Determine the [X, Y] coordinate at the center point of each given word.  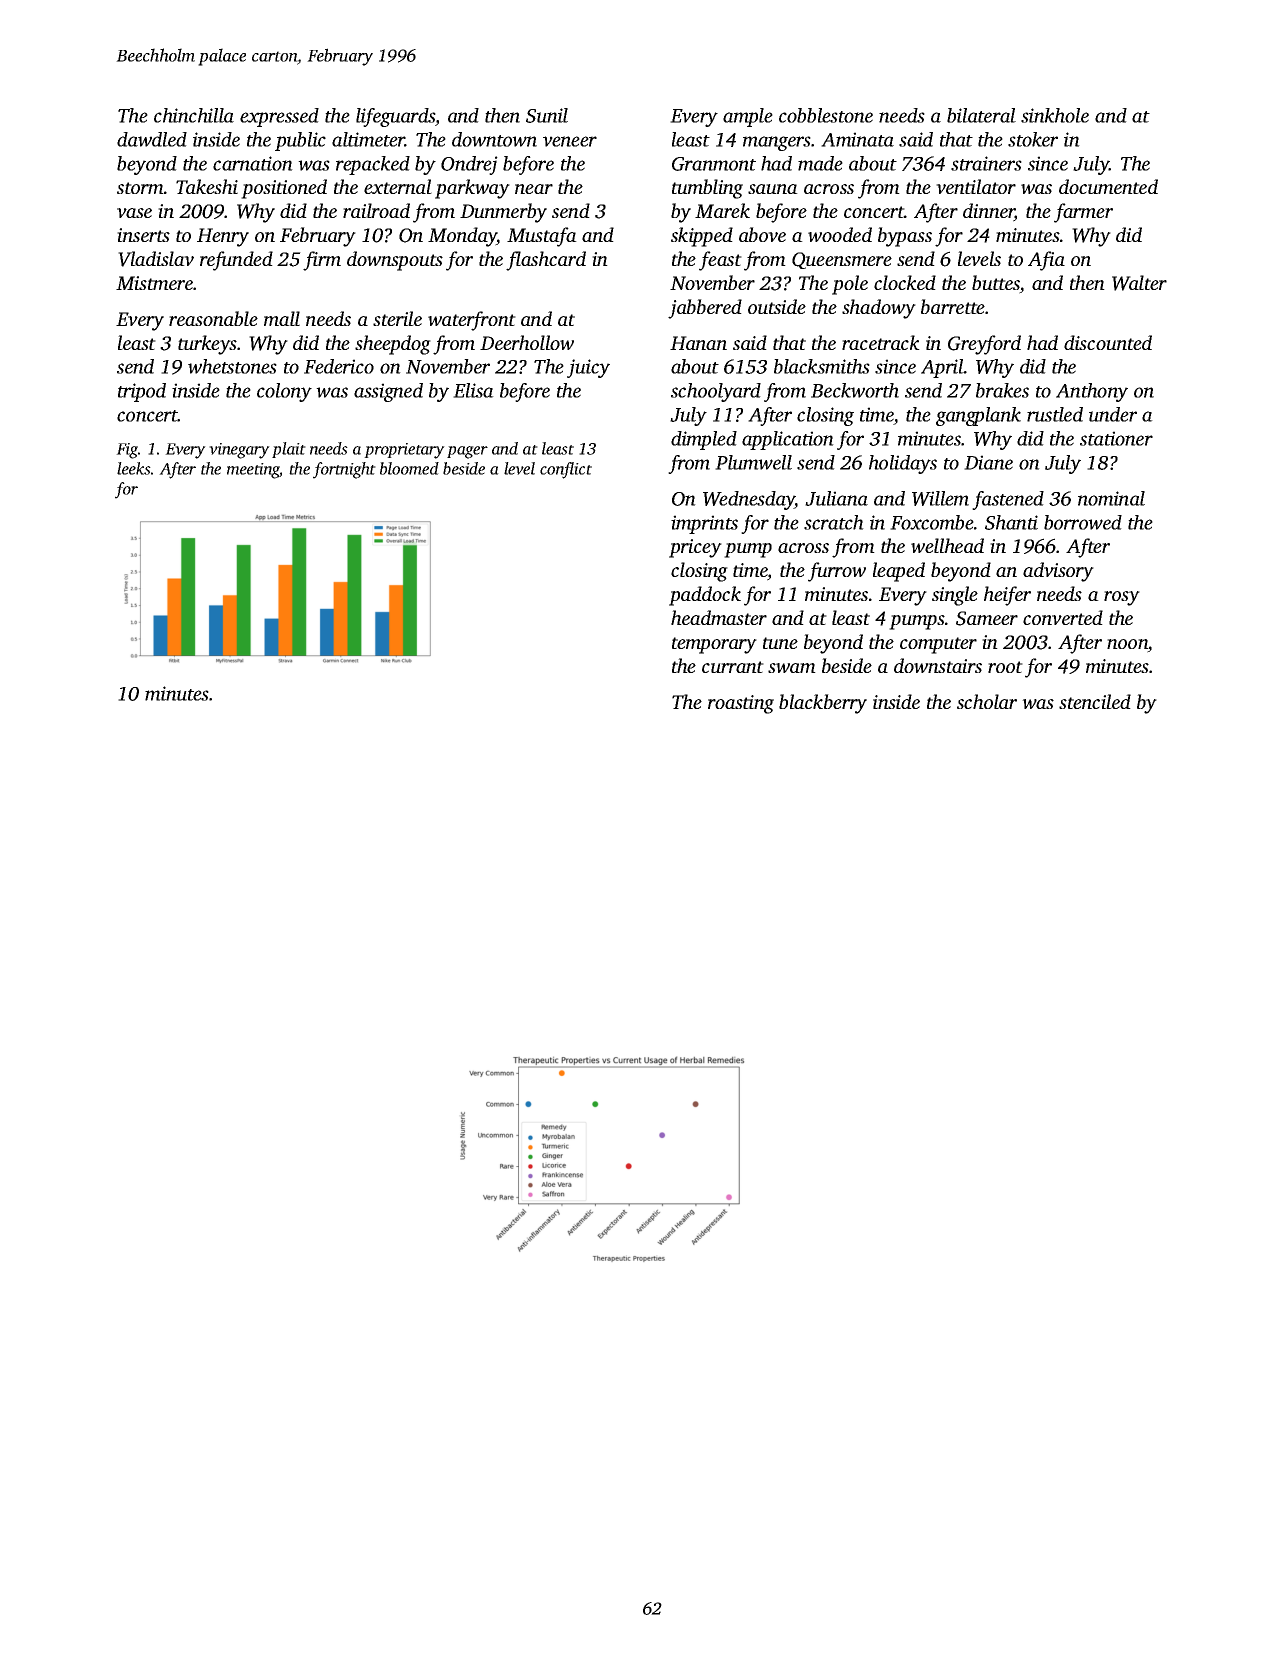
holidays [903, 464]
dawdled [152, 139]
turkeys [207, 345]
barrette [953, 306]
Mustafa [542, 237]
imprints [704, 524]
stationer [1116, 438]
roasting [741, 704]
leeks [134, 468]
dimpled [704, 440]
